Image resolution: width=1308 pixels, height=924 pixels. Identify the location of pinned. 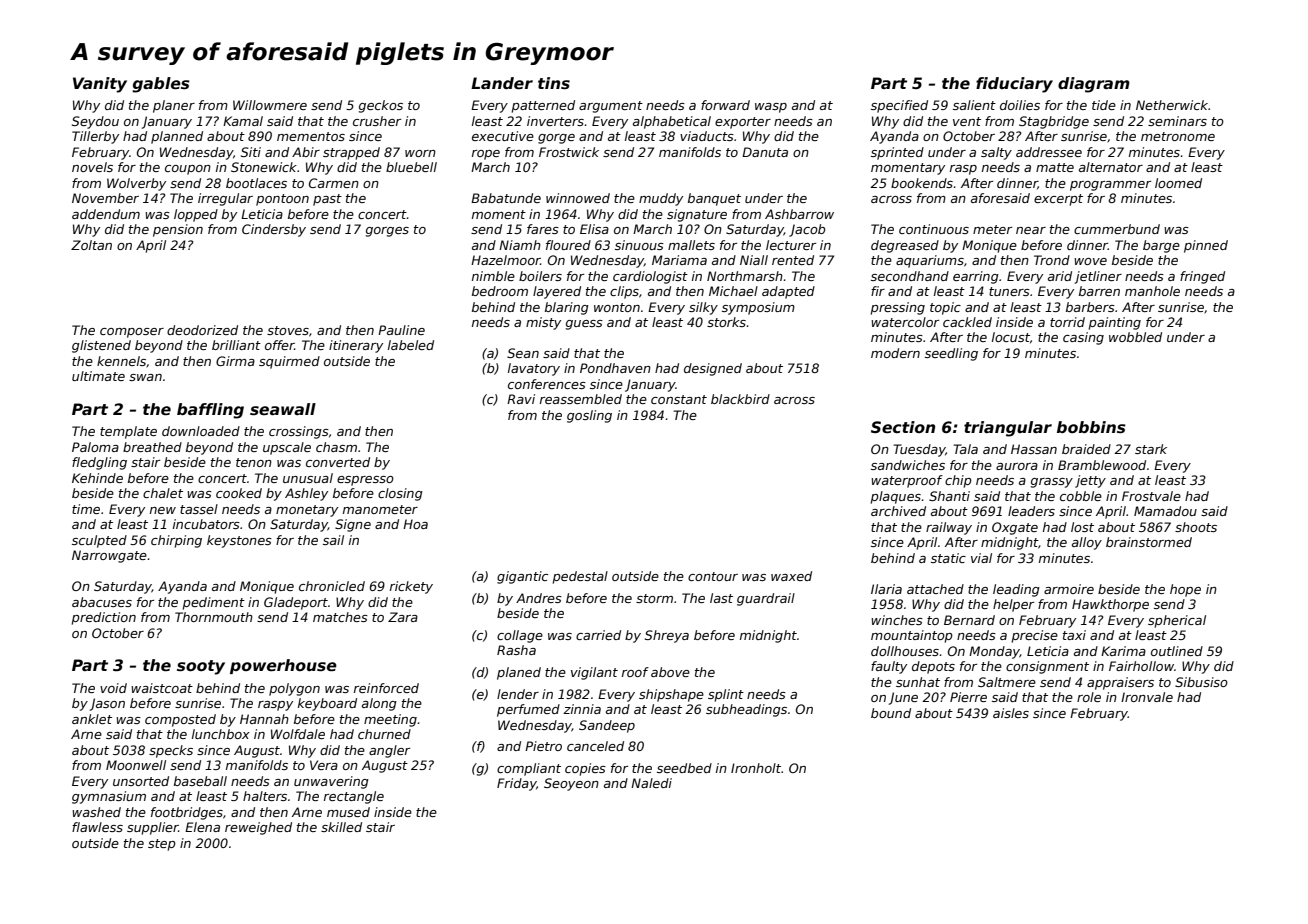
(1206, 246).
